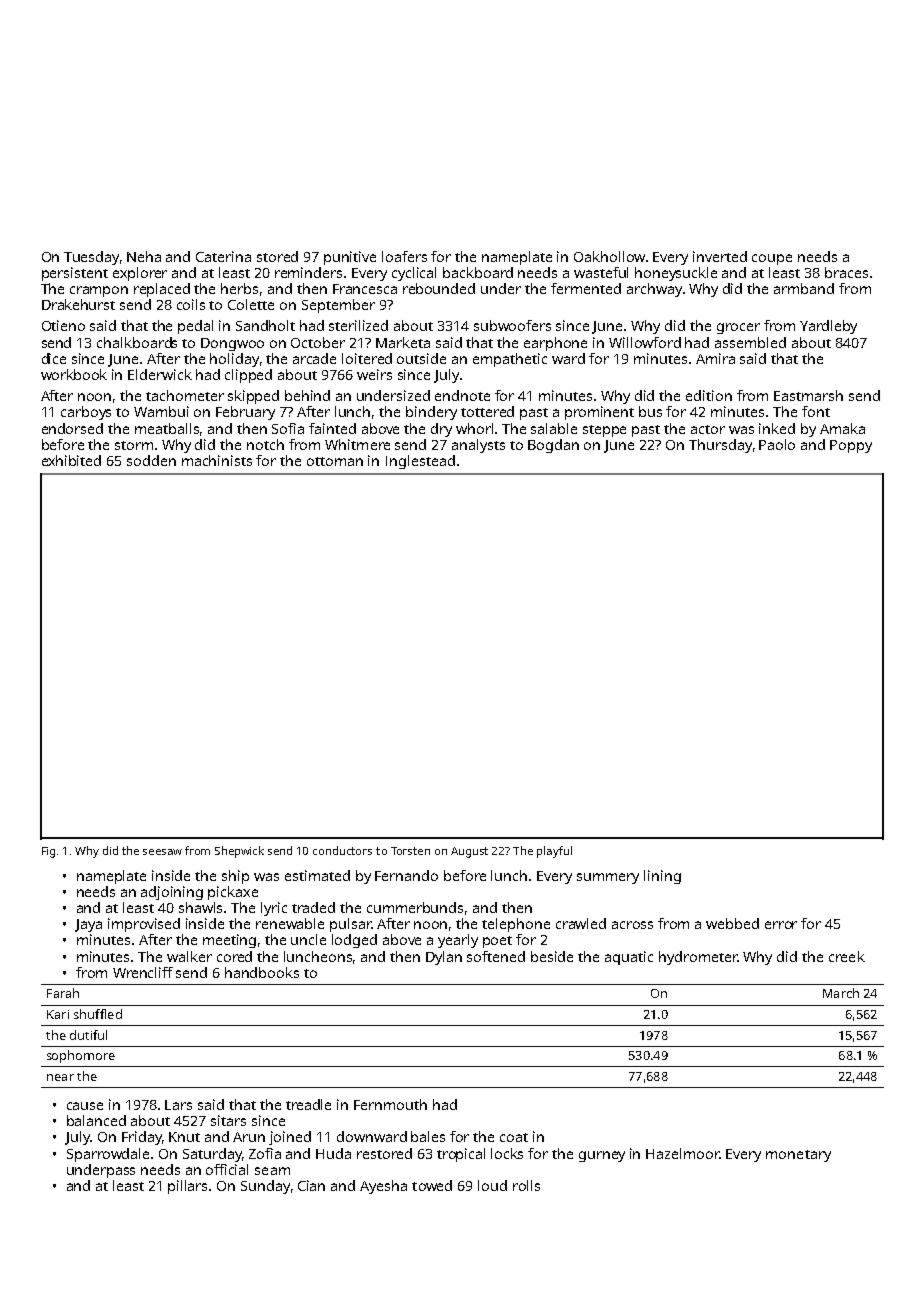 The image size is (924, 1308). I want to click on near, so click(60, 1077).
